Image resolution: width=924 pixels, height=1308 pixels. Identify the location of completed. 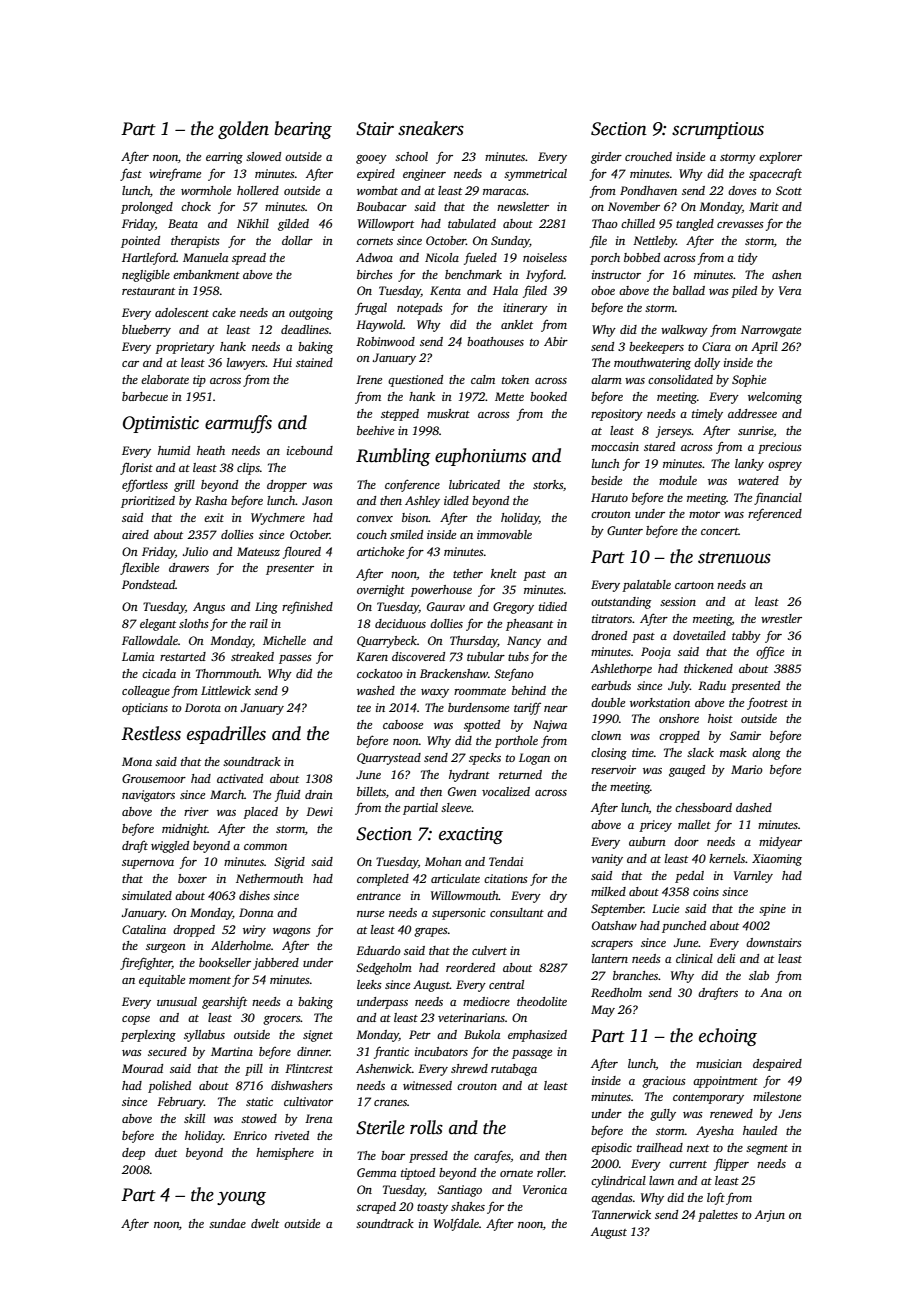
(383, 880).
